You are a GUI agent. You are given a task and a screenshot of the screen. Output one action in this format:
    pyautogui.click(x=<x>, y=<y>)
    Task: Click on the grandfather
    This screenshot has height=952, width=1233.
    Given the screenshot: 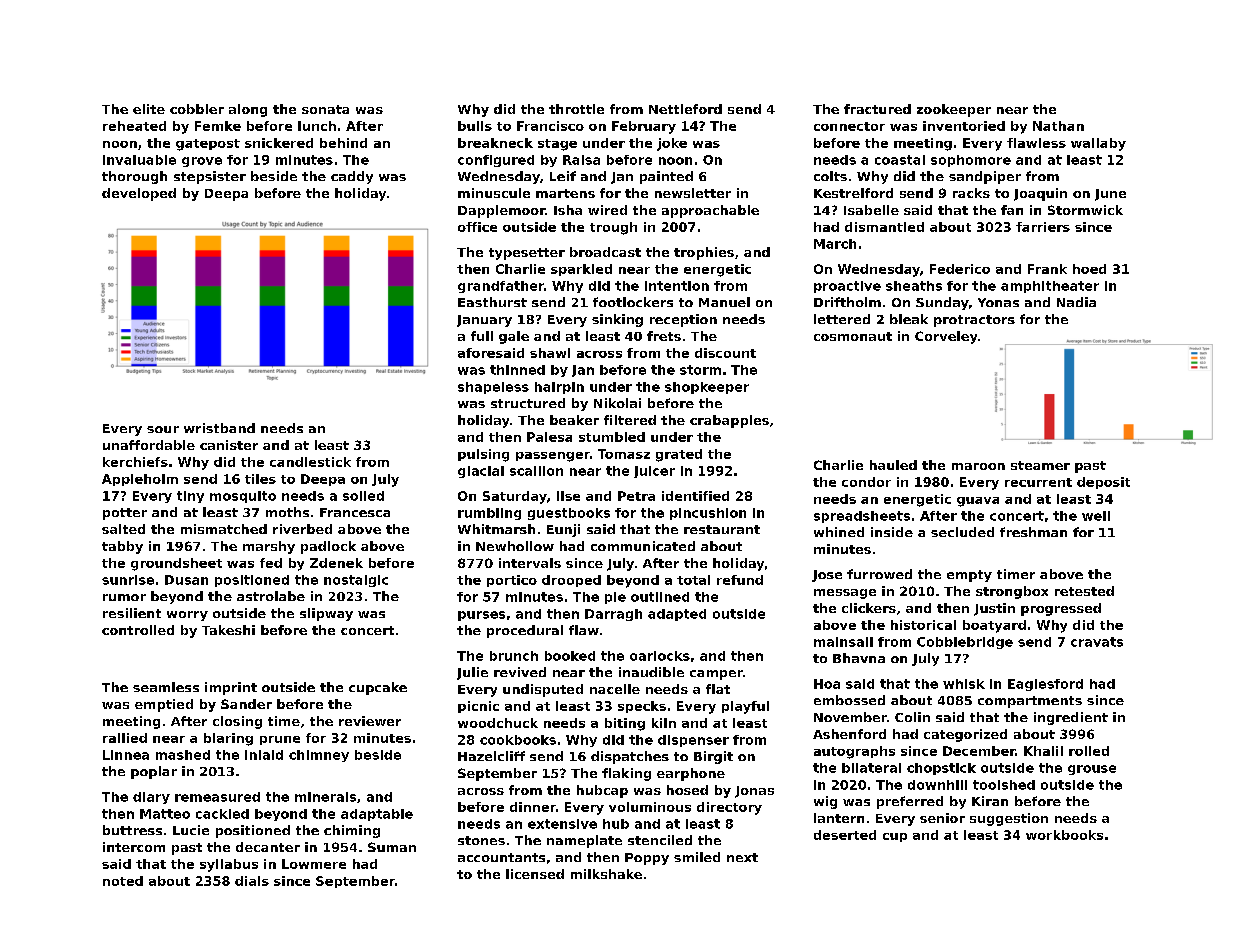 What is the action you would take?
    pyautogui.click(x=501, y=287)
